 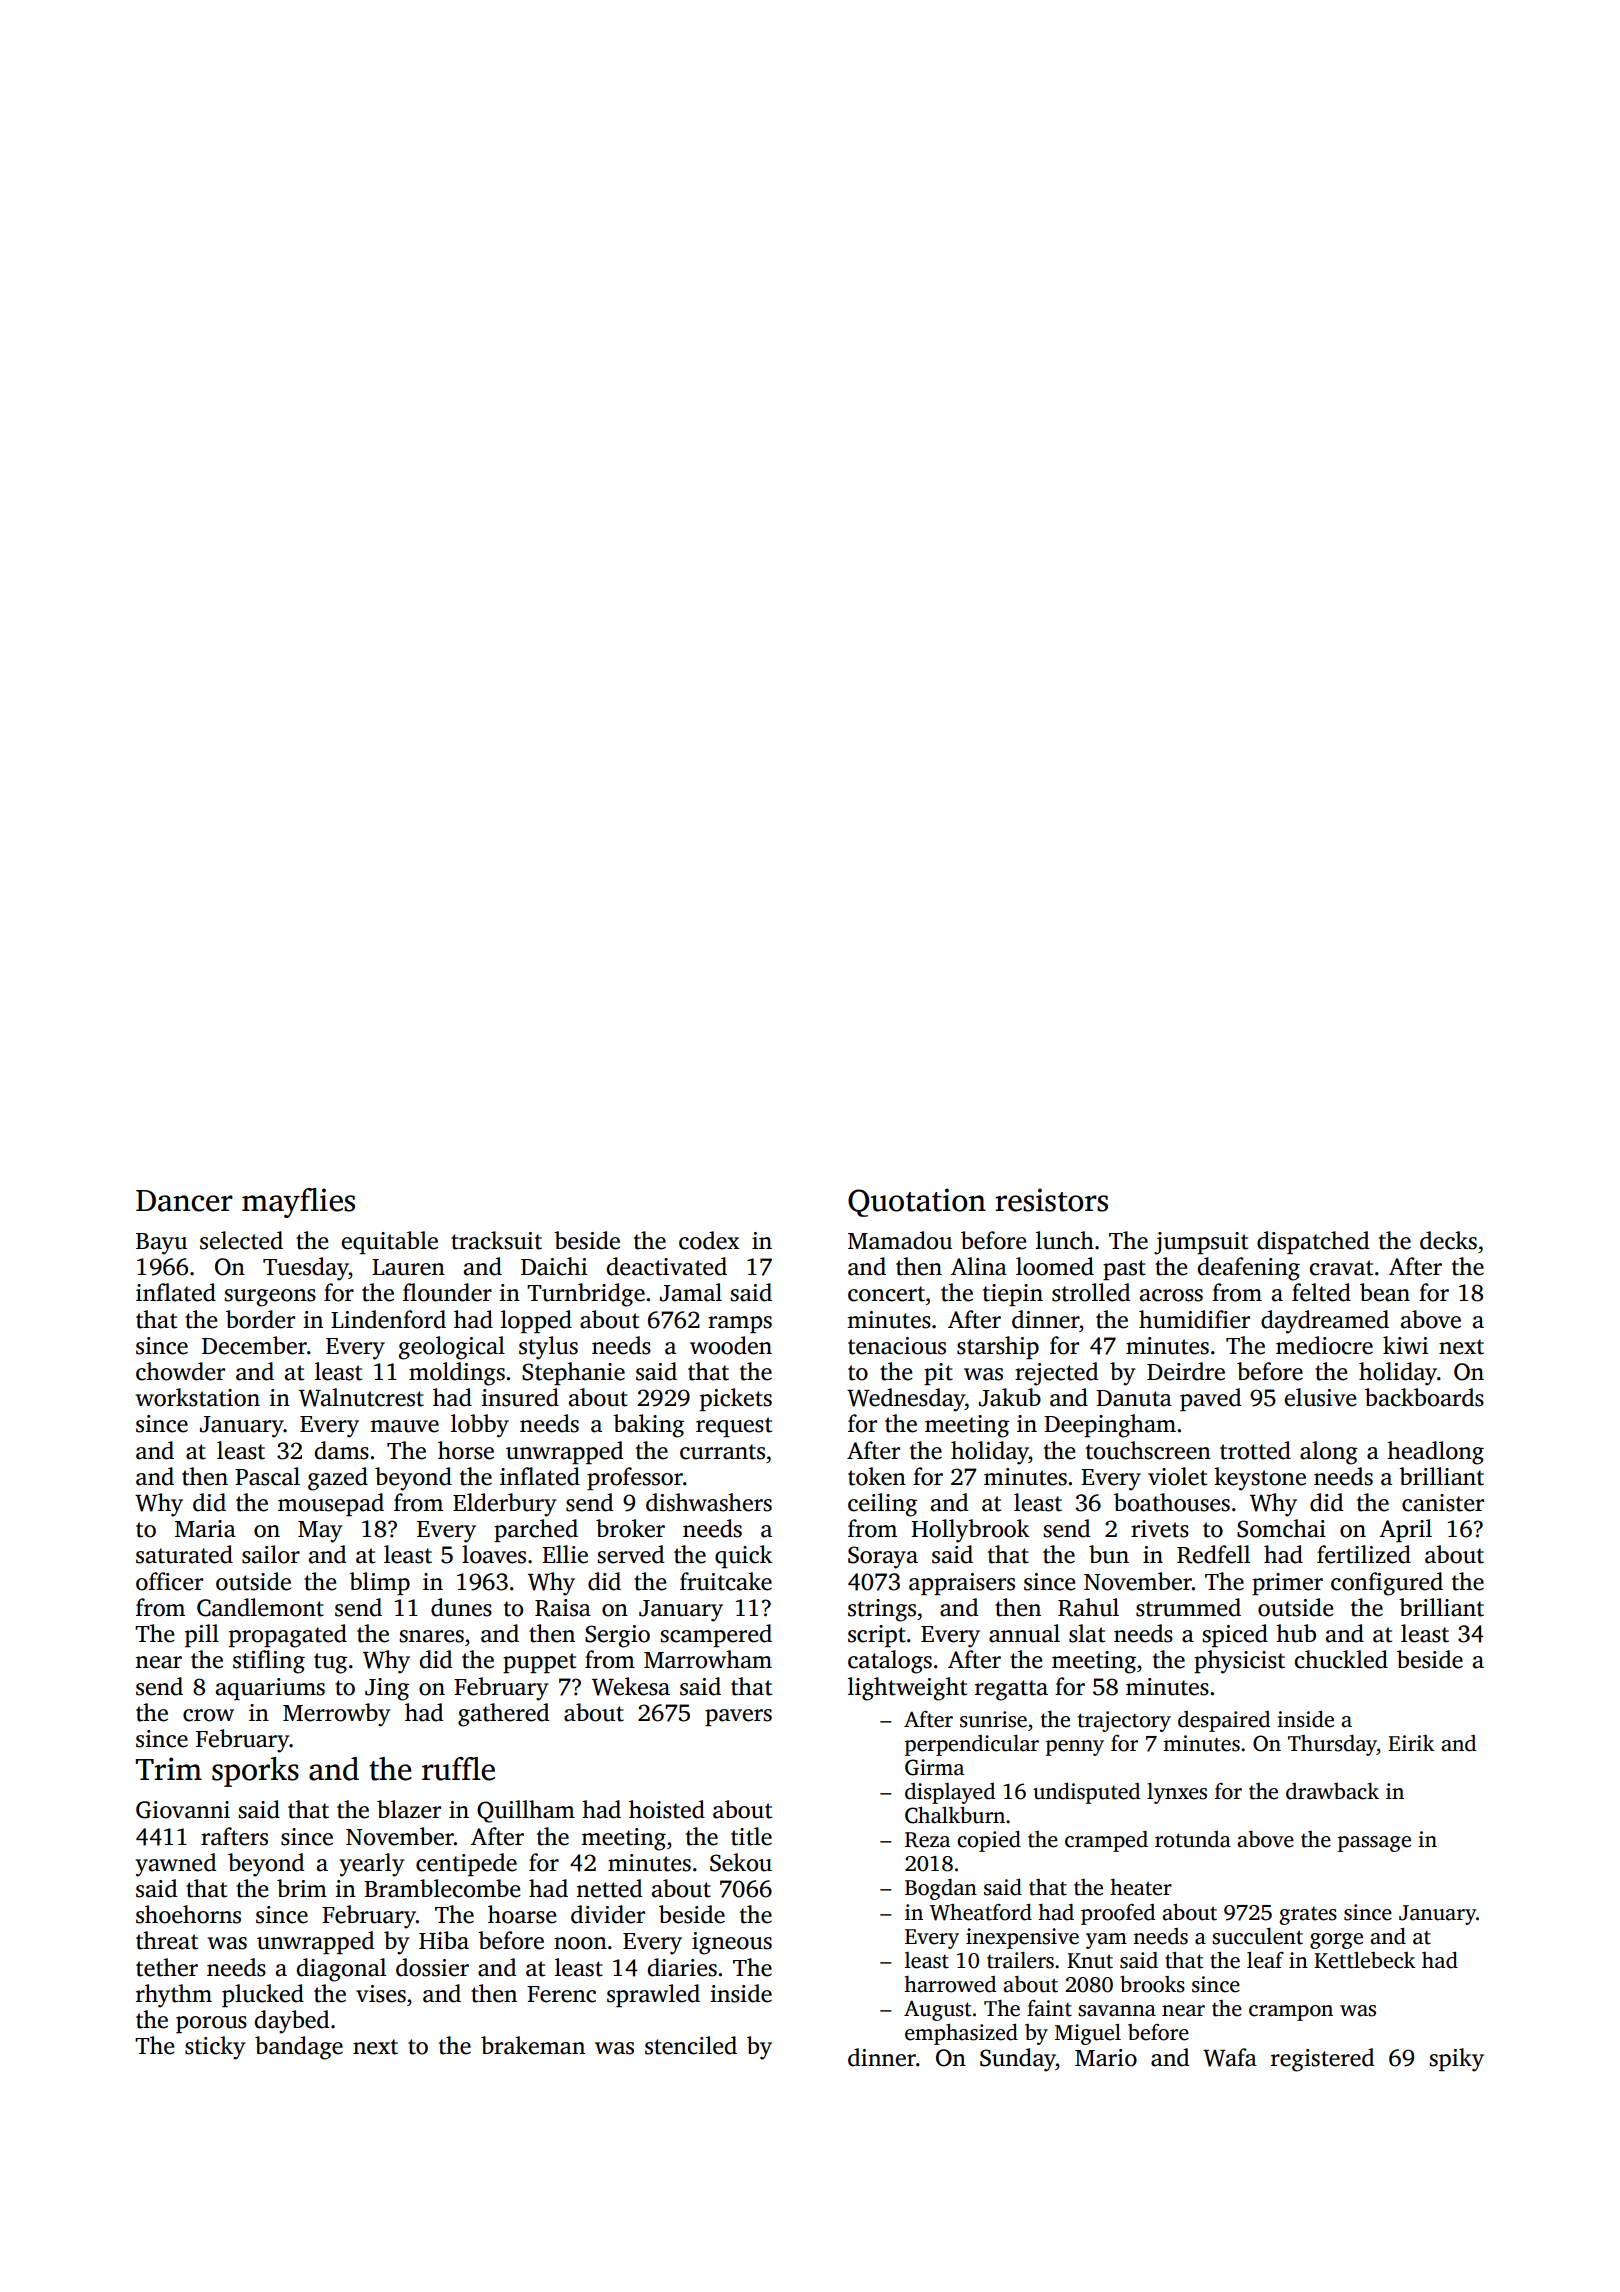 What do you see at coordinates (877, 1476) in the image?
I see `token` at bounding box center [877, 1476].
